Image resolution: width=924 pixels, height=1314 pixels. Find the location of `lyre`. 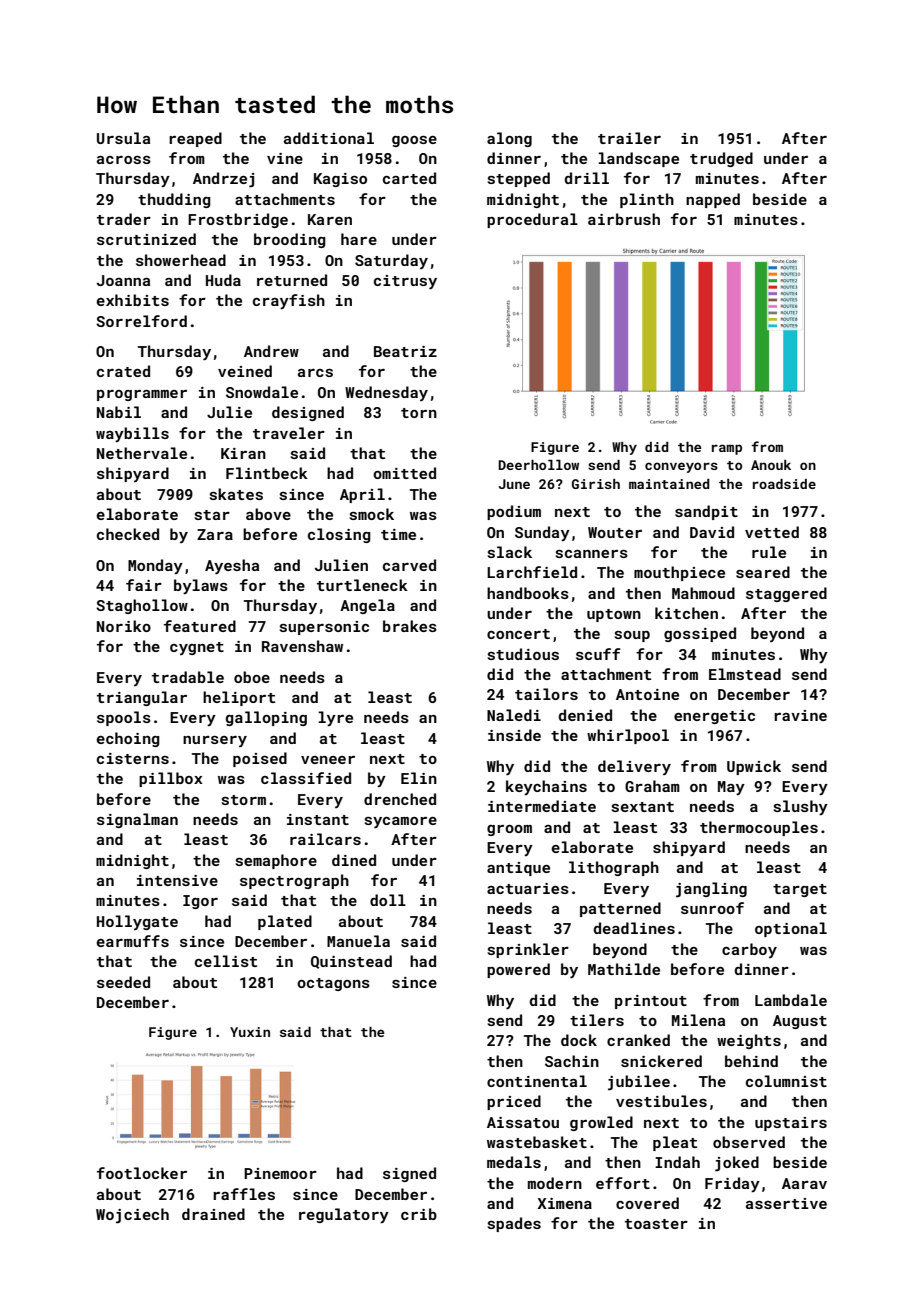

lyre is located at coordinates (335, 719).
